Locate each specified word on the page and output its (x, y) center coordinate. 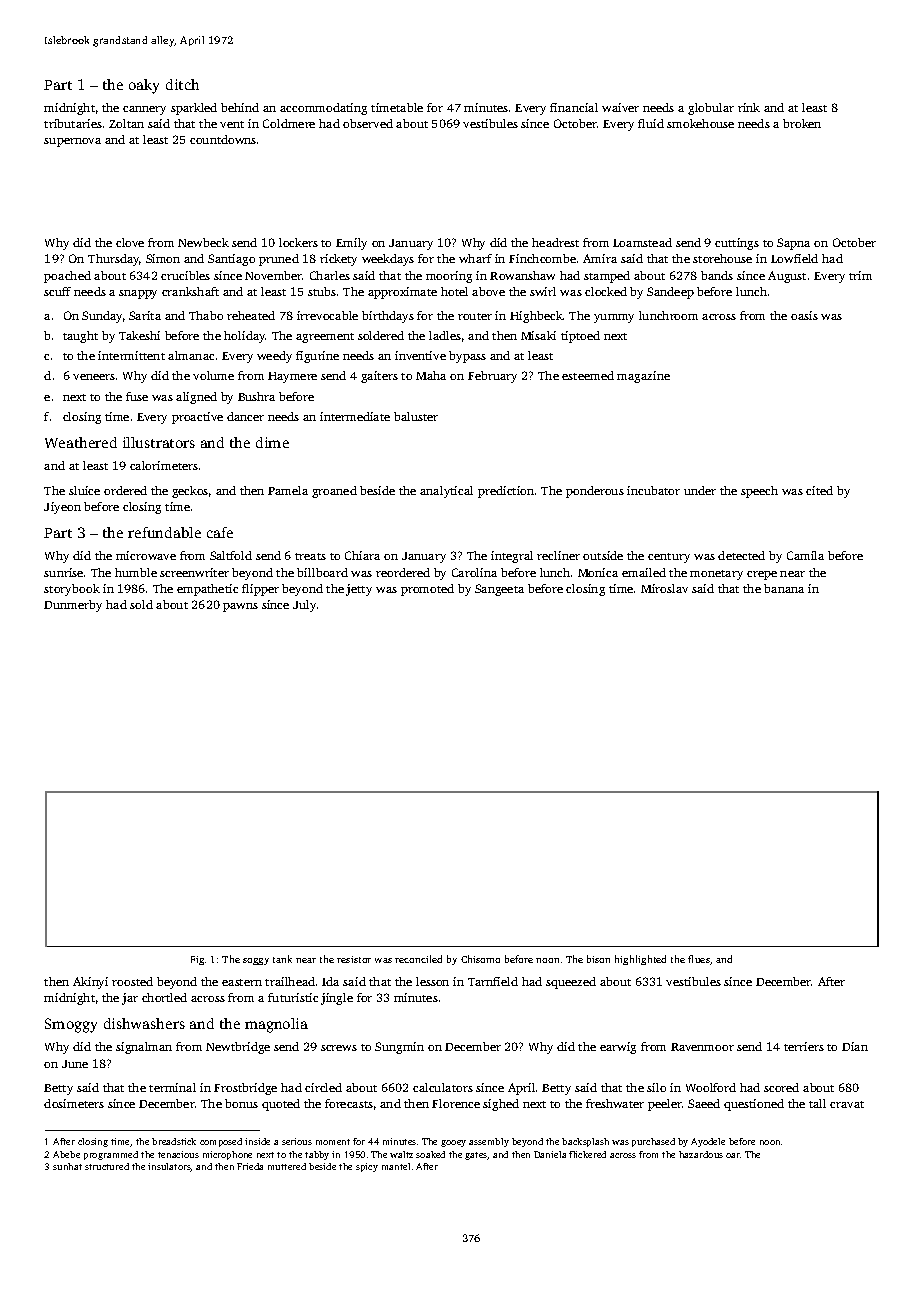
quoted (281, 1105)
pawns (240, 607)
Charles (330, 275)
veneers (94, 377)
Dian (855, 1046)
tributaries (73, 123)
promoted (427, 590)
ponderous (595, 492)
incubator (653, 490)
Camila (805, 555)
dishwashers (144, 1023)
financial (574, 107)
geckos (190, 492)
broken (802, 123)
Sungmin (399, 1048)
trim (860, 275)
